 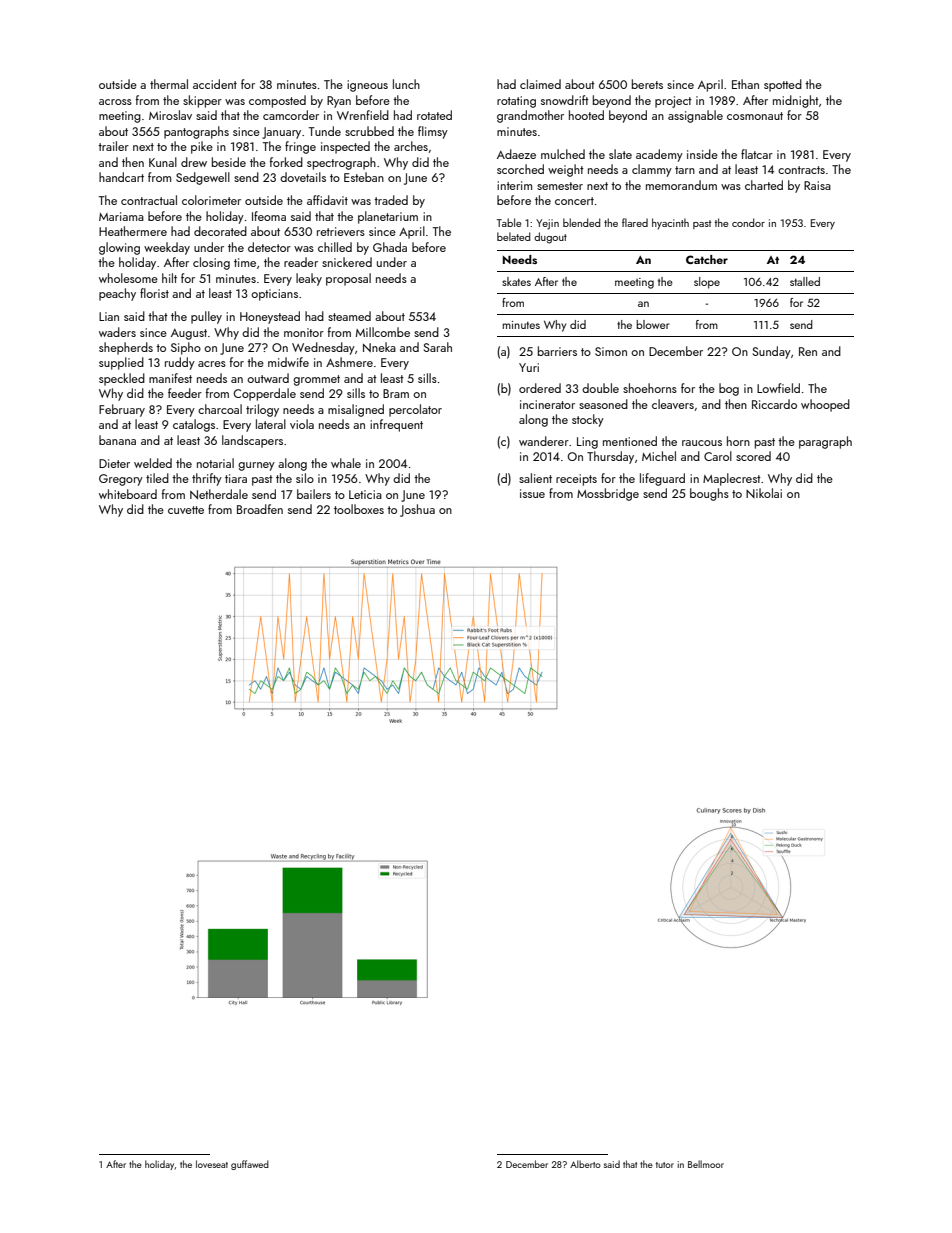 What do you see at coordinates (169, 84) in the screenshot?
I see `thermal` at bounding box center [169, 84].
